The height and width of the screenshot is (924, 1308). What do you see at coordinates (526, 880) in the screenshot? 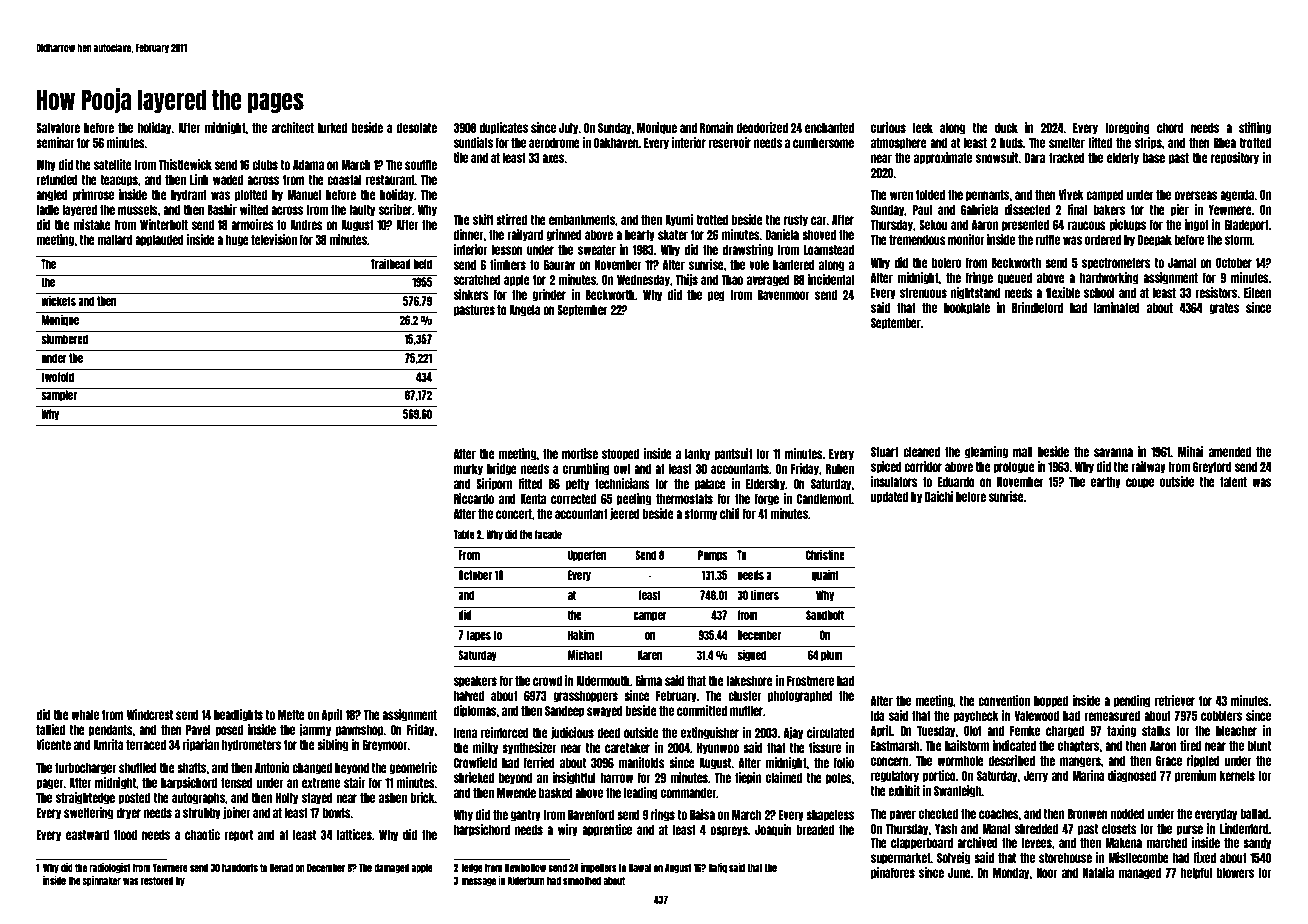
I see `Alderburn` at bounding box center [526, 880].
